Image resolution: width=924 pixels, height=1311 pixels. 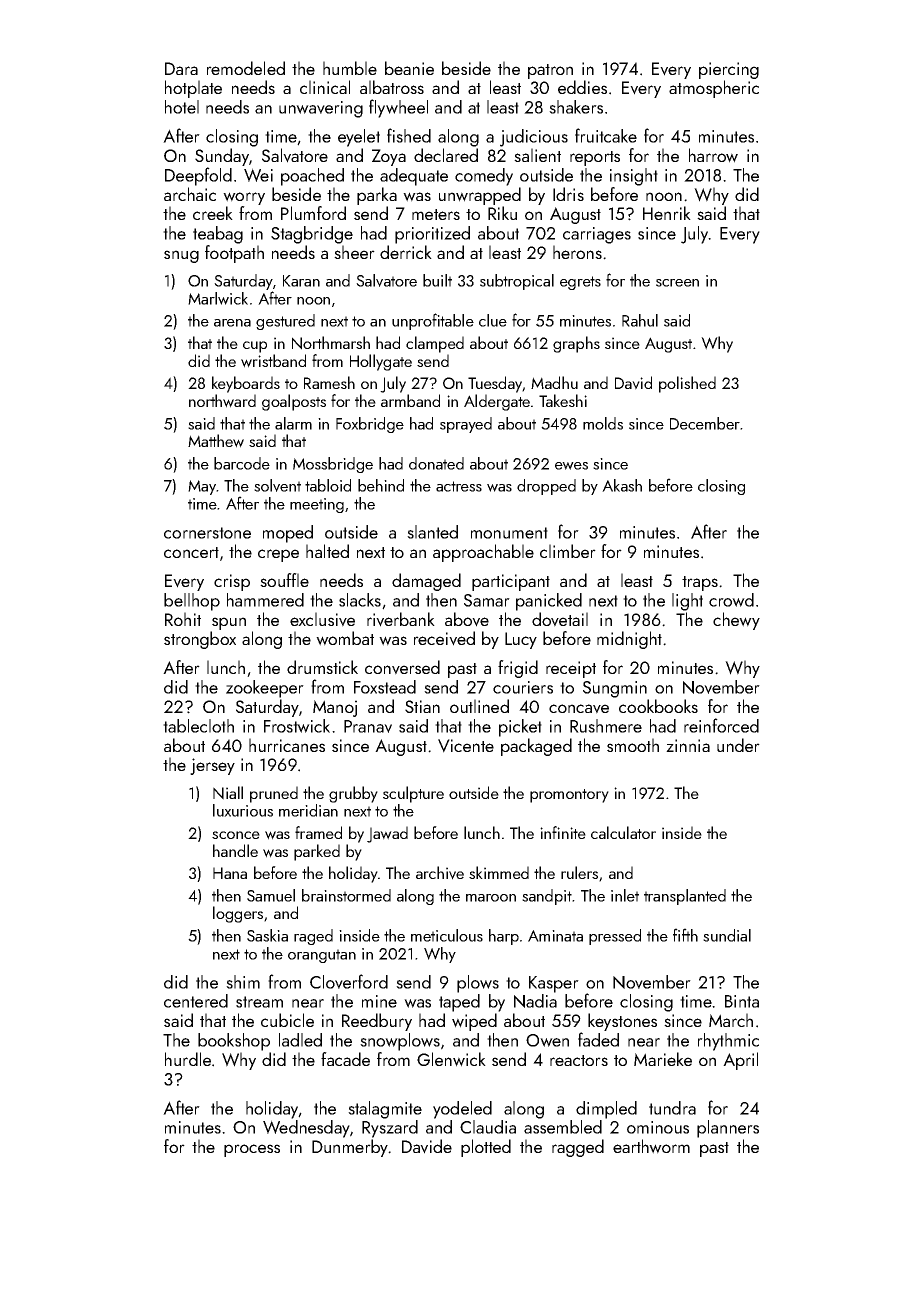 I want to click on harrow, so click(x=713, y=155).
